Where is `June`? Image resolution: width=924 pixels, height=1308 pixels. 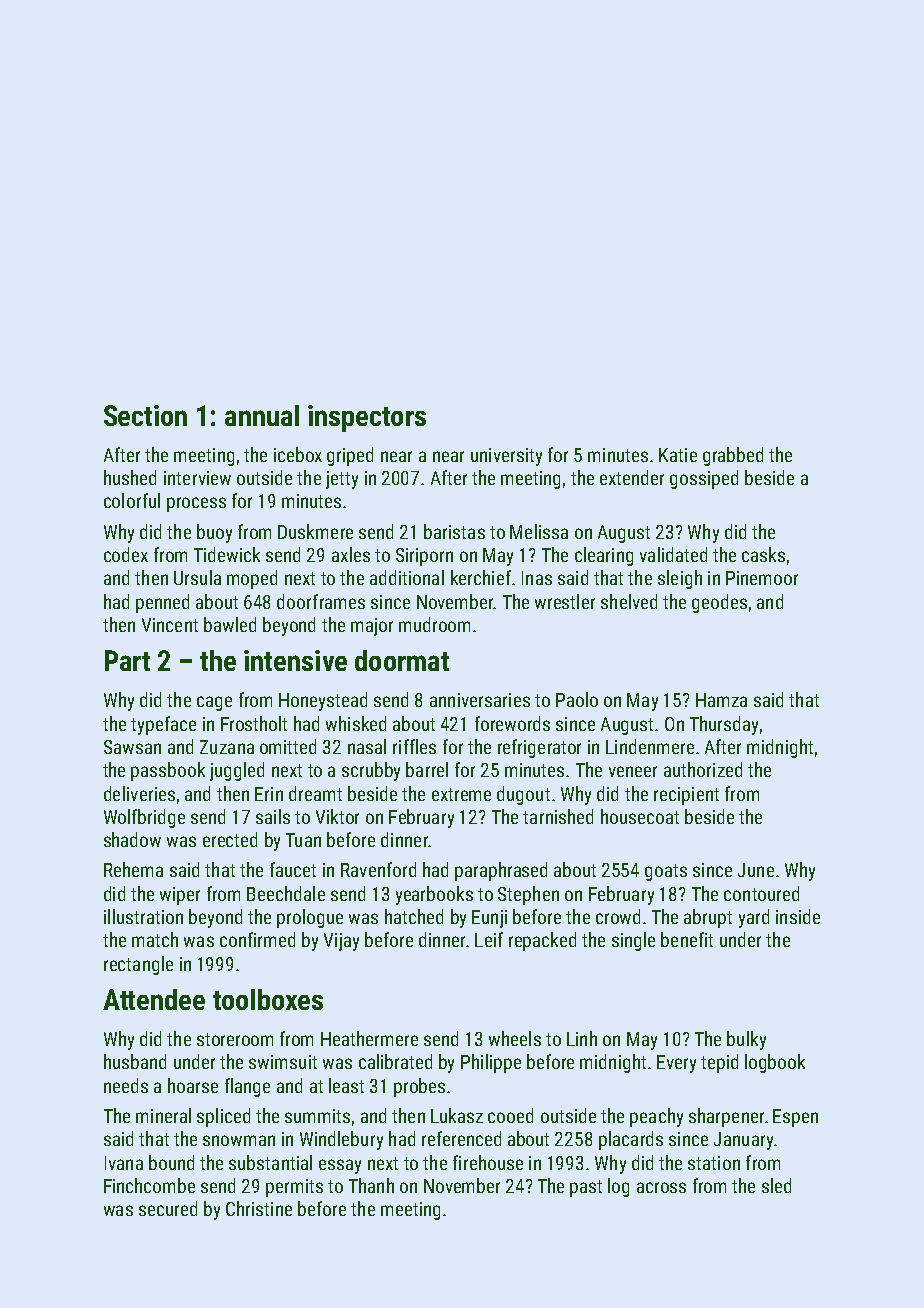 June is located at coordinates (756, 870).
